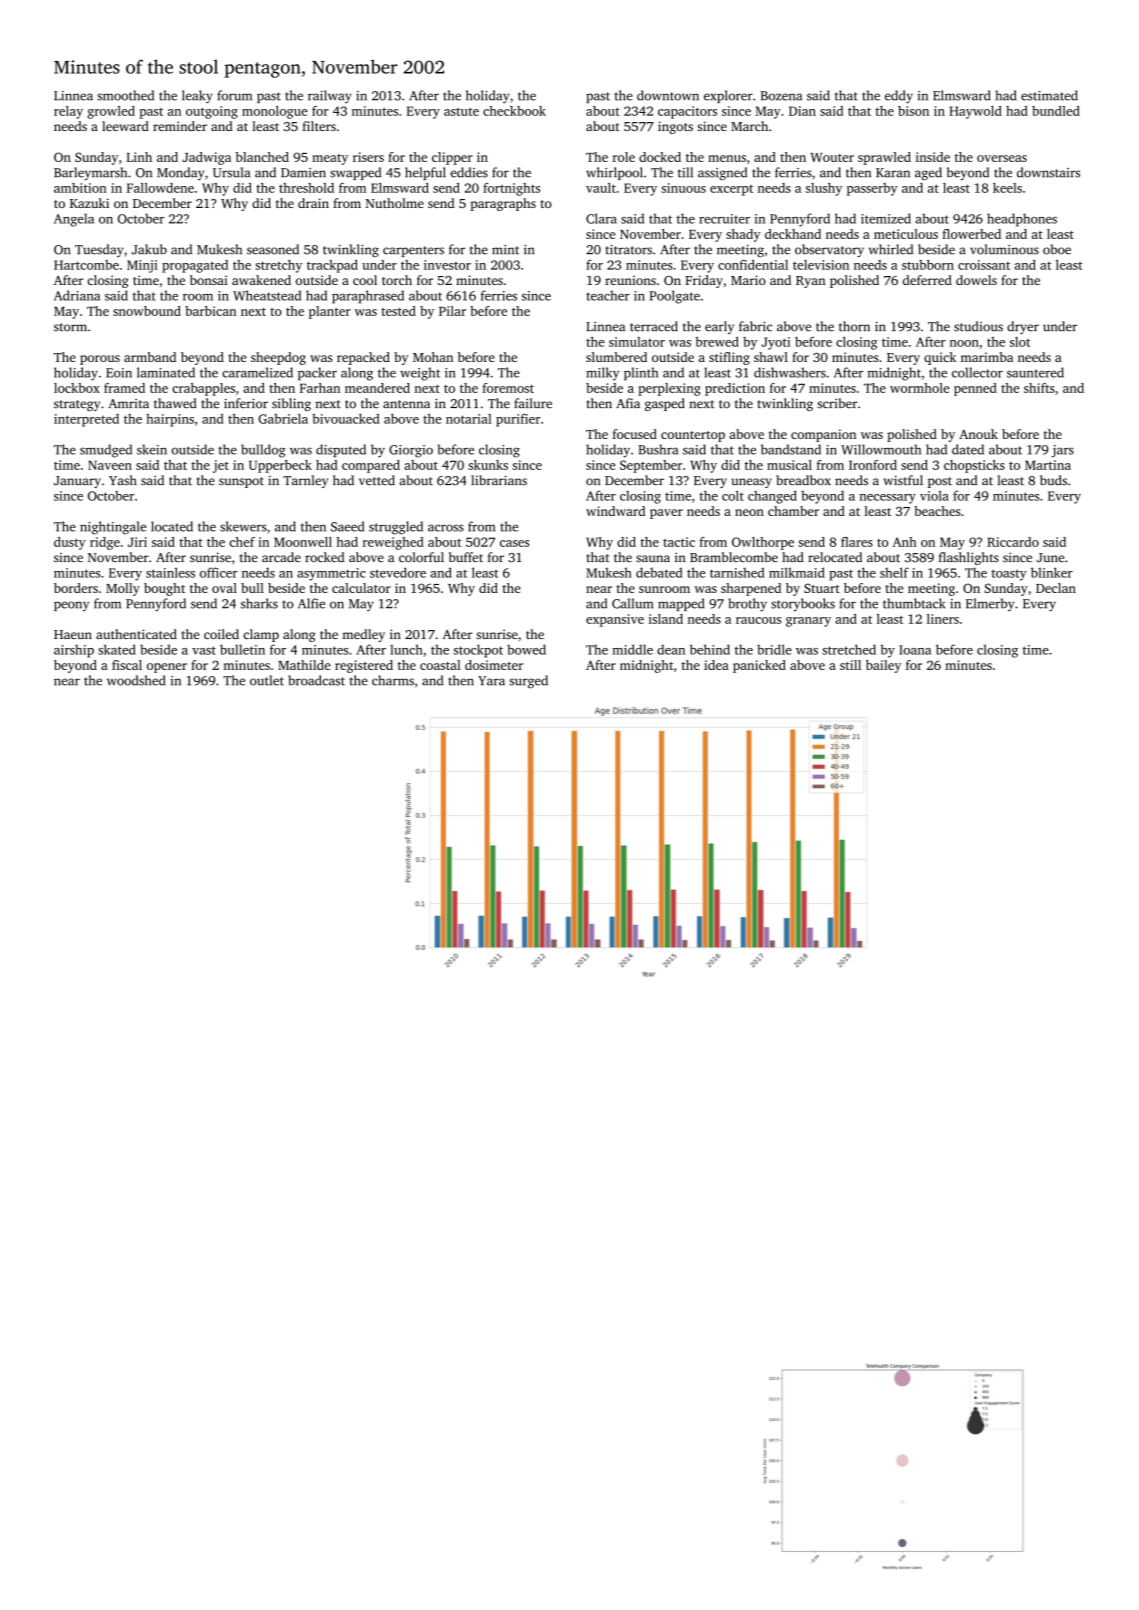 The image size is (1139, 1610). What do you see at coordinates (518, 420) in the screenshot?
I see `purifier` at bounding box center [518, 420].
